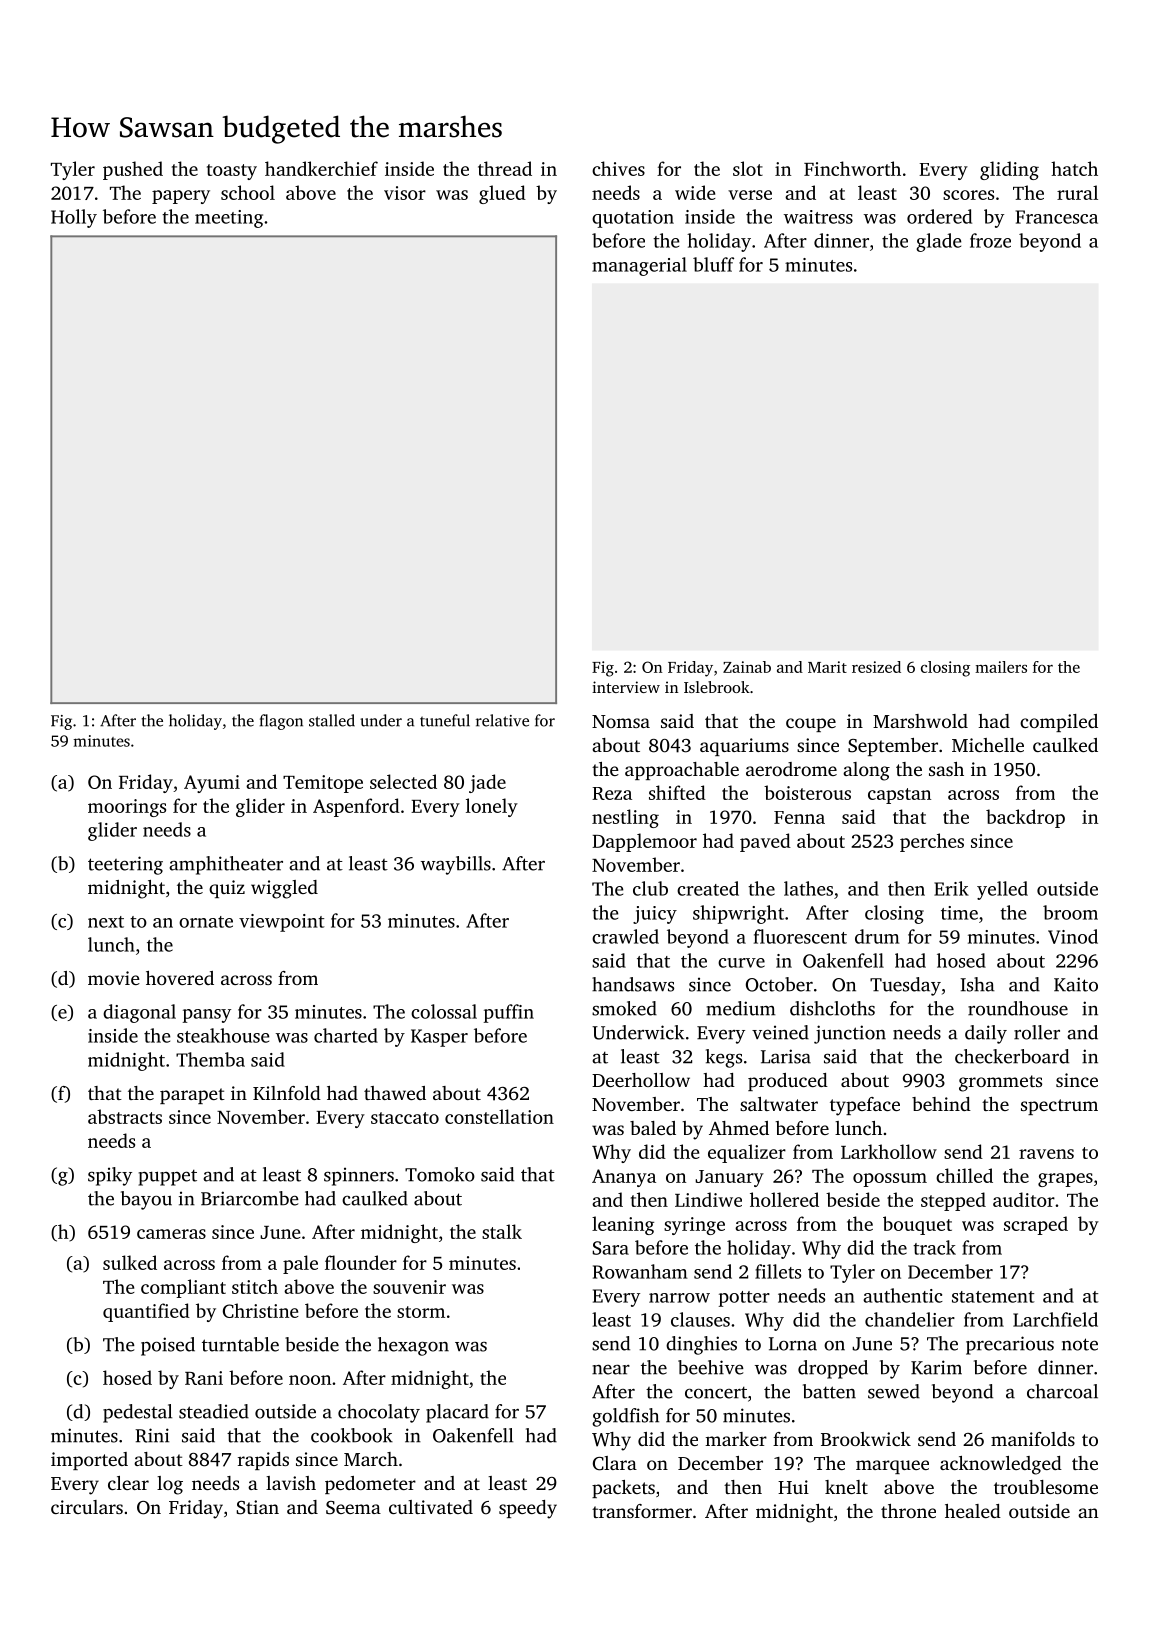 Image resolution: width=1149 pixels, height=1625 pixels. I want to click on pushed, so click(133, 170).
